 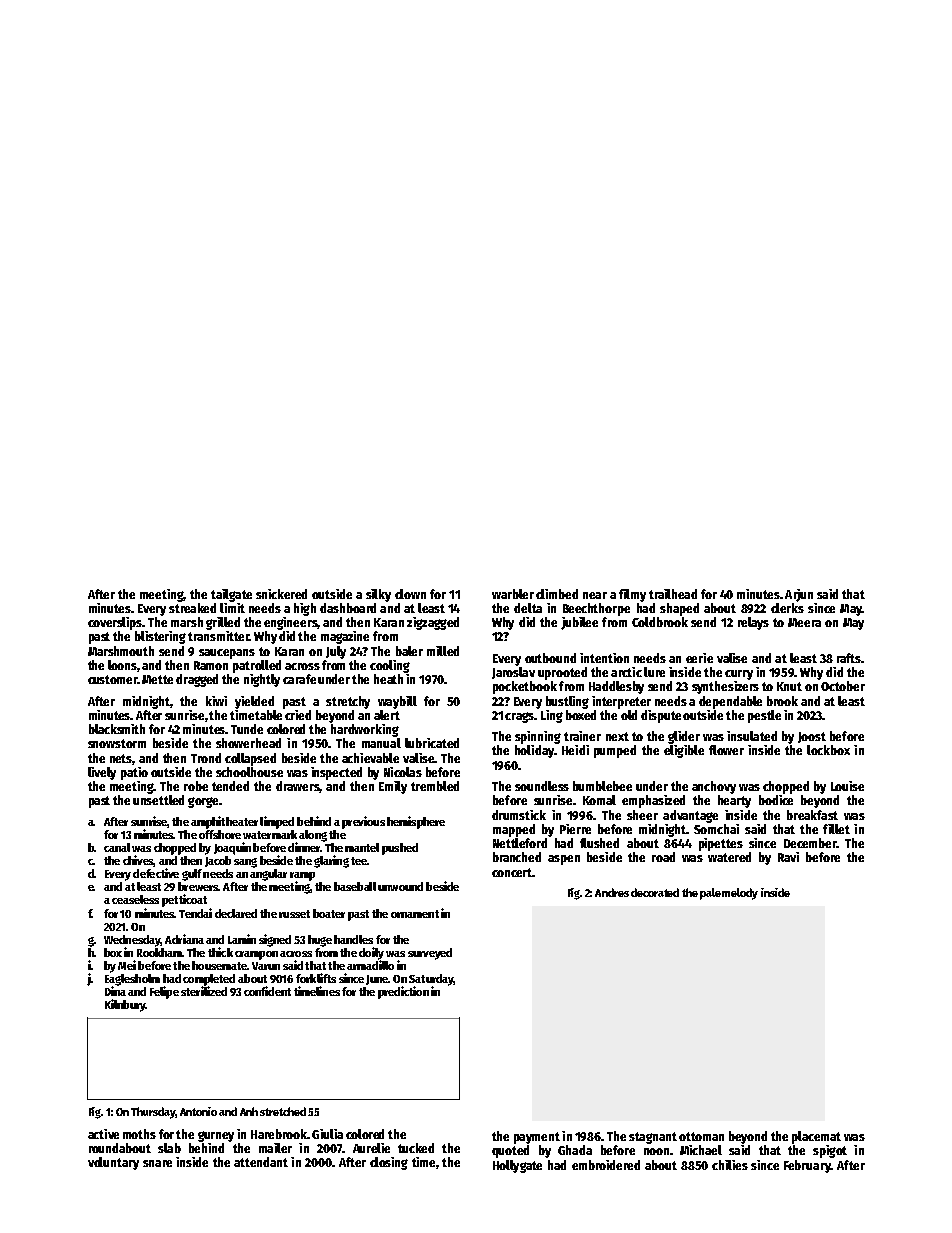 What do you see at coordinates (653, 1138) in the page?
I see `stagnant` at bounding box center [653, 1138].
